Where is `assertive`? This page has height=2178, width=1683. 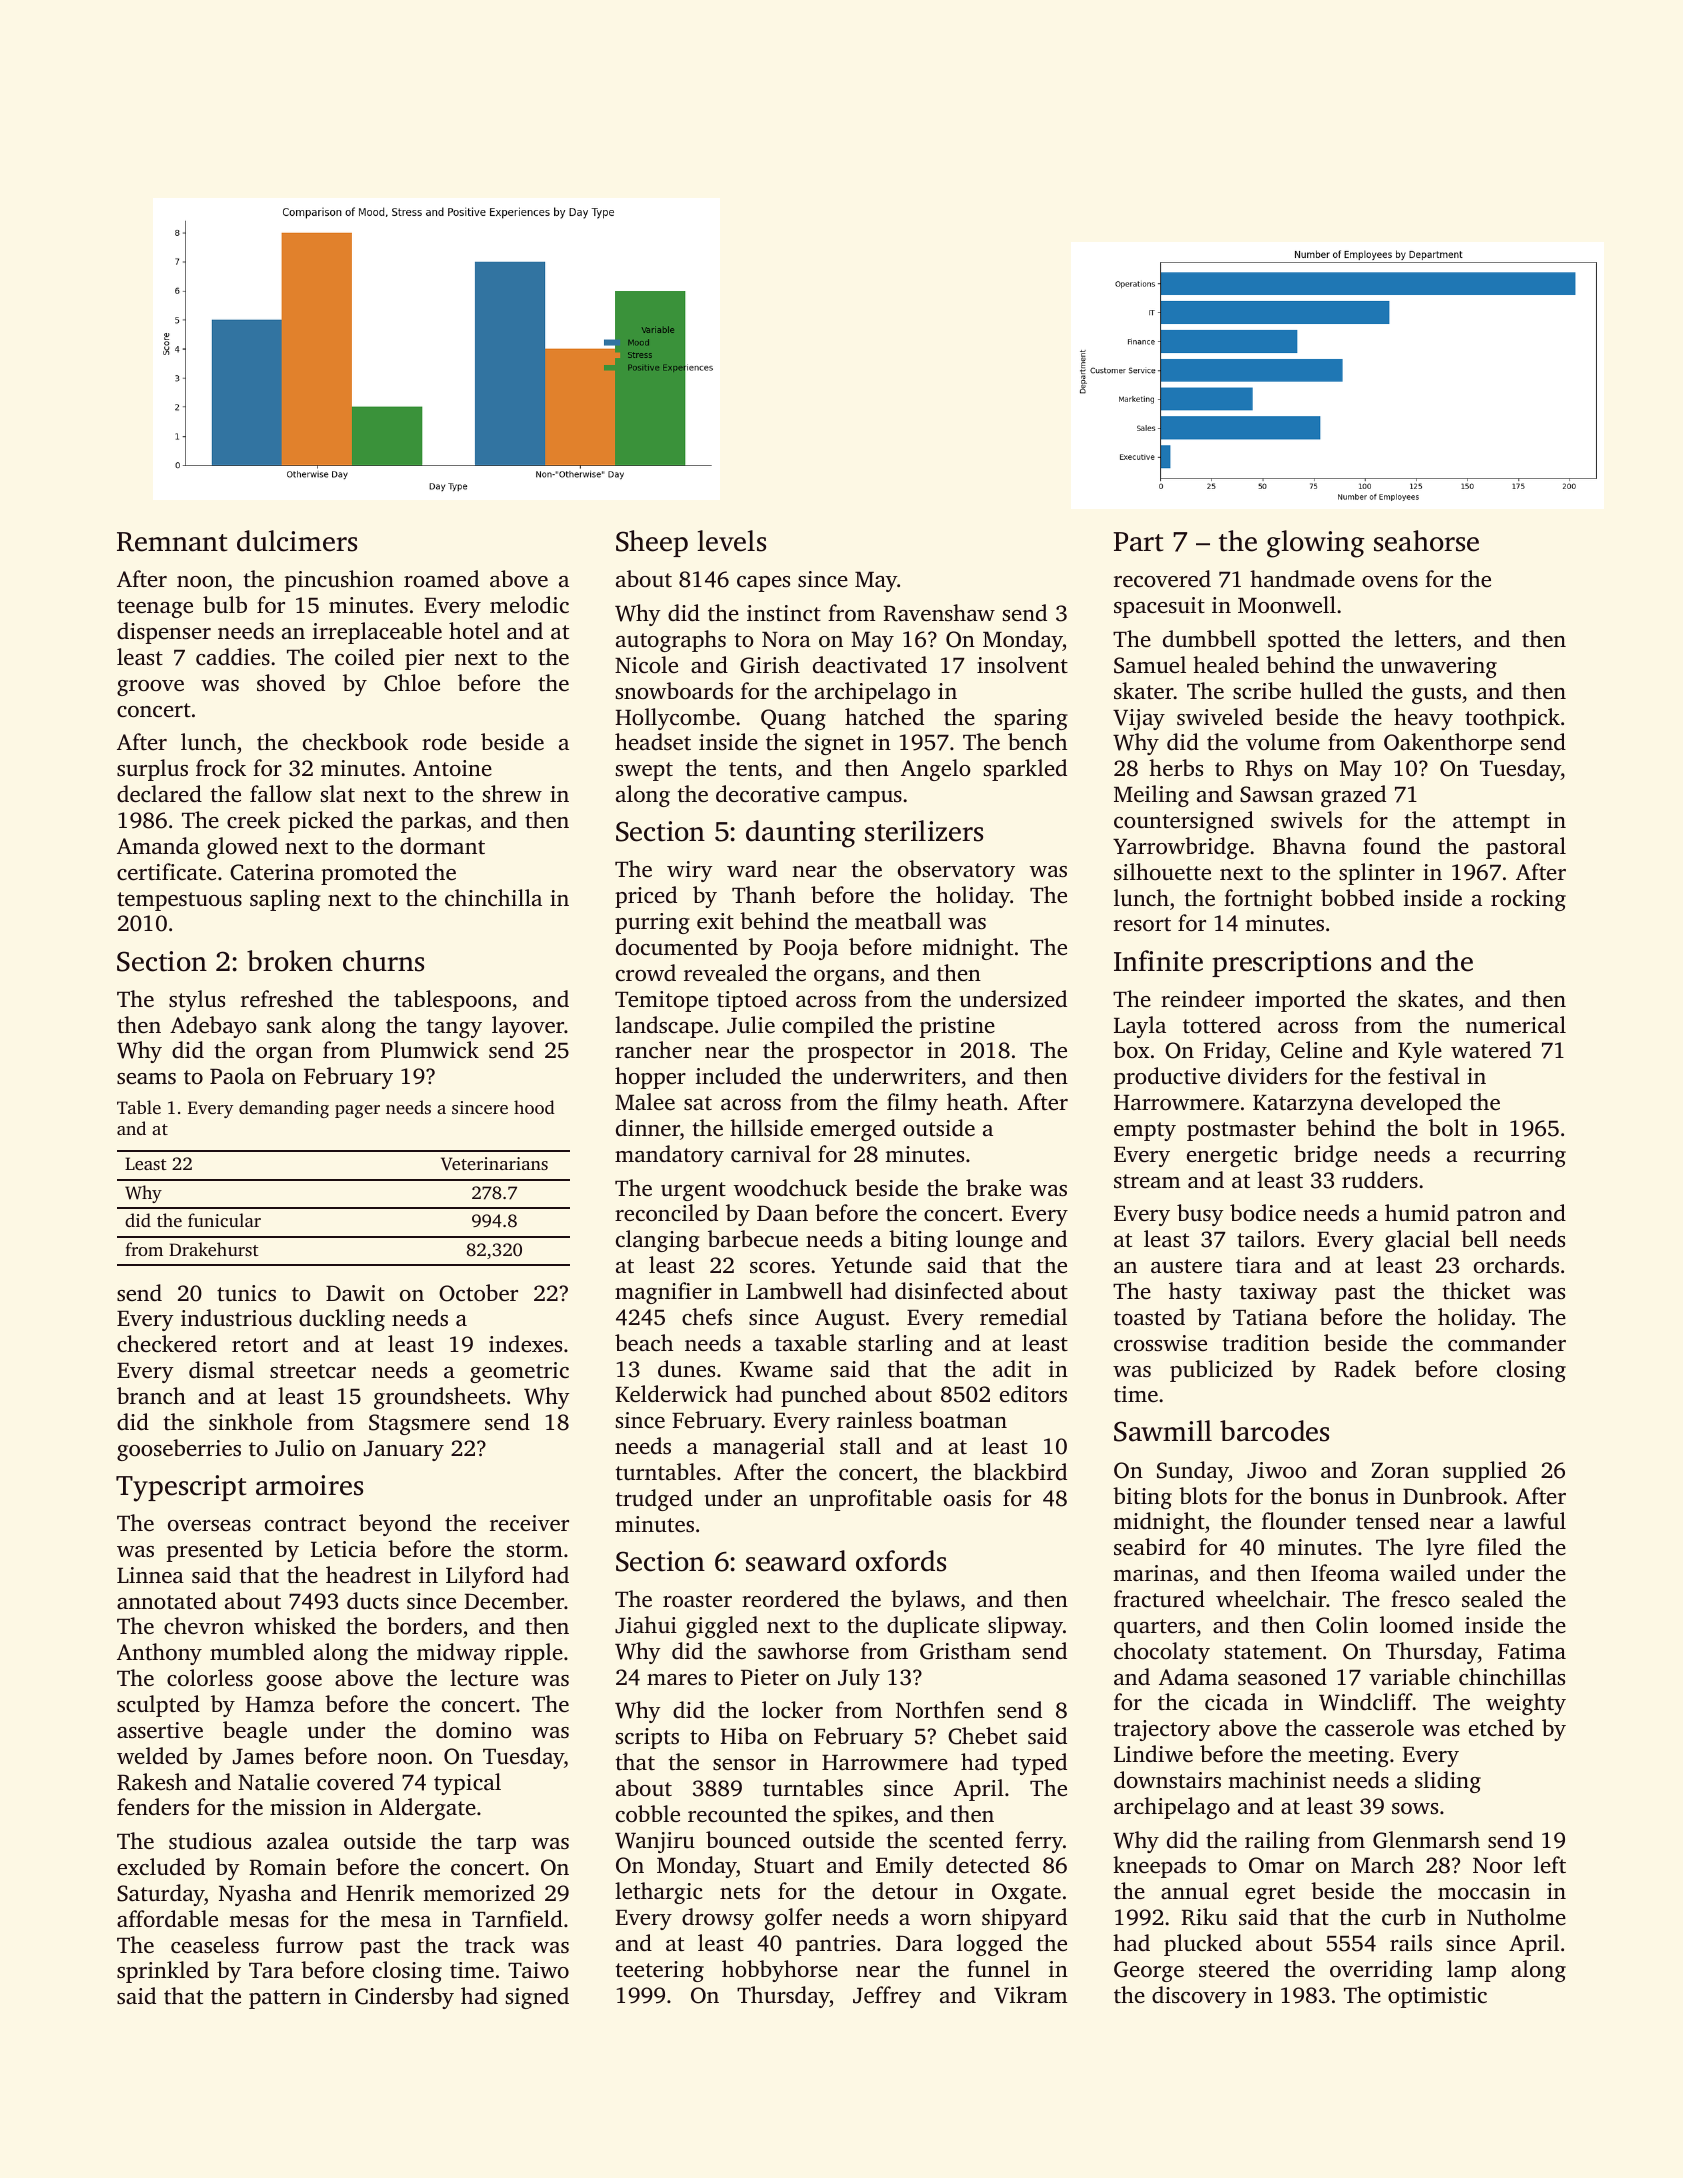
assertive is located at coordinates (160, 1730).
